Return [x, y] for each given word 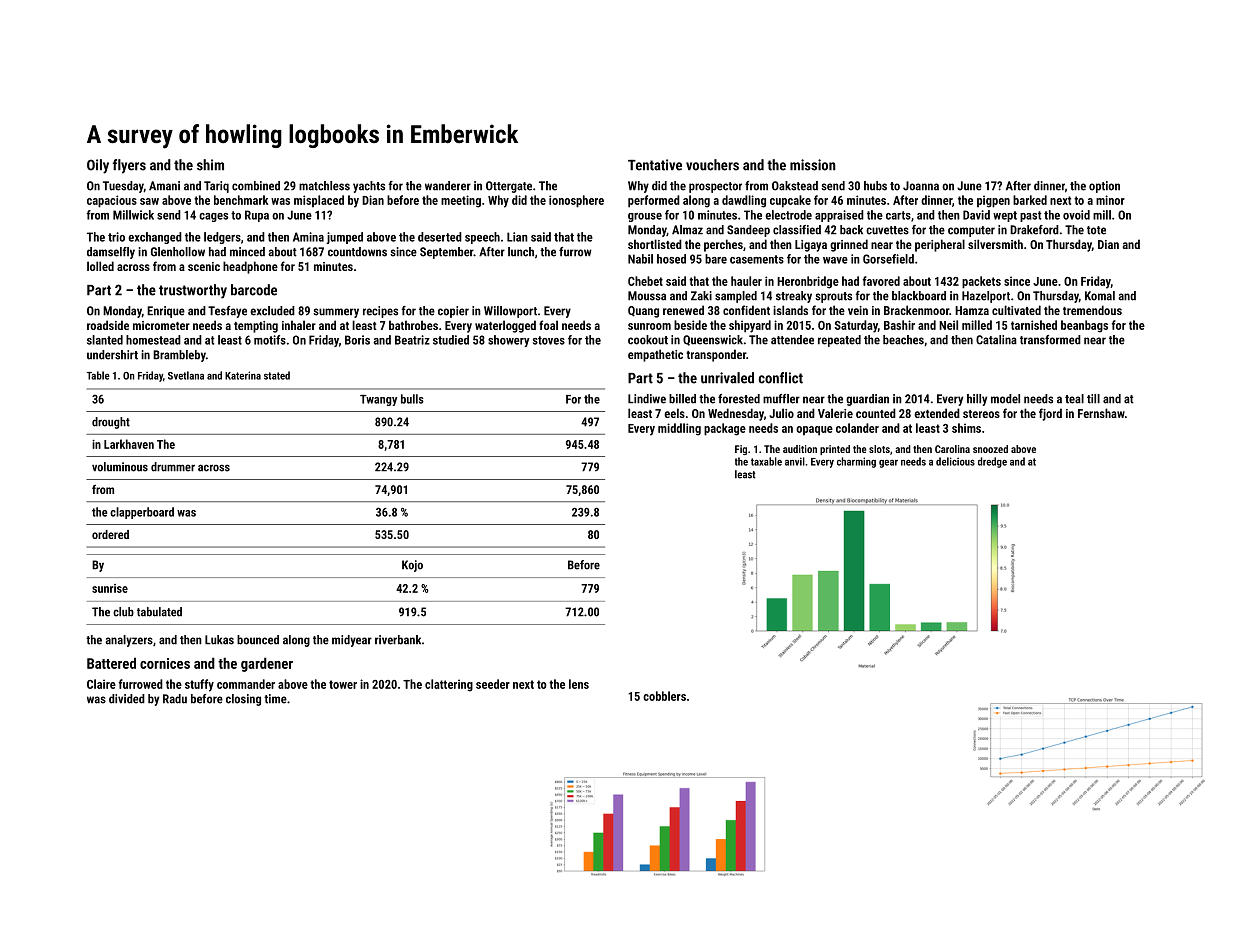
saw [149, 201]
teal [1074, 399]
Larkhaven [129, 444]
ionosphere [576, 201]
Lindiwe [647, 399]
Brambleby [179, 356]
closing [243, 700]
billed [682, 399]
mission [813, 165]
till [1093, 399]
